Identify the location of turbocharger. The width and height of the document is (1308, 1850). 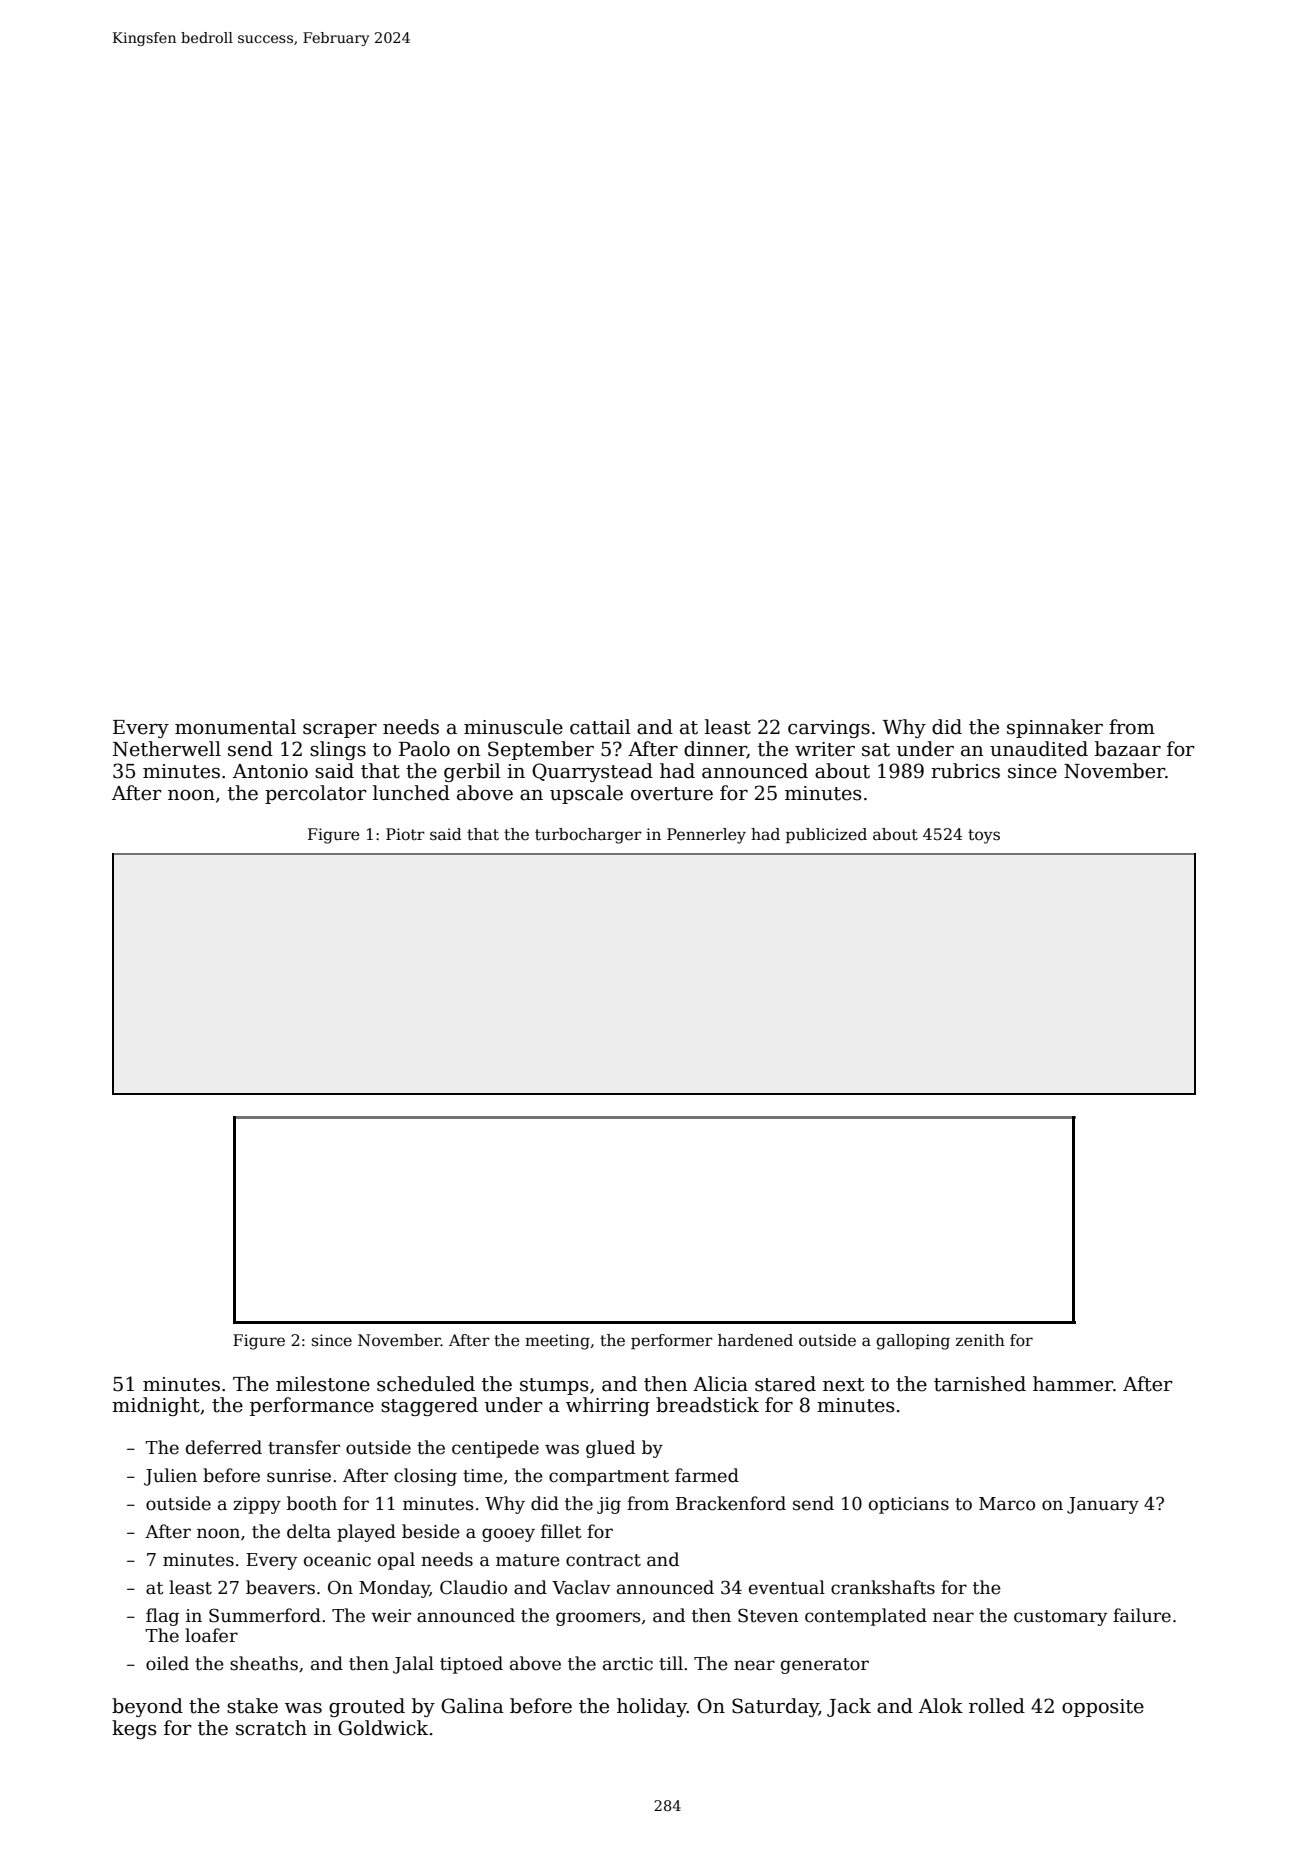
(588, 836).
